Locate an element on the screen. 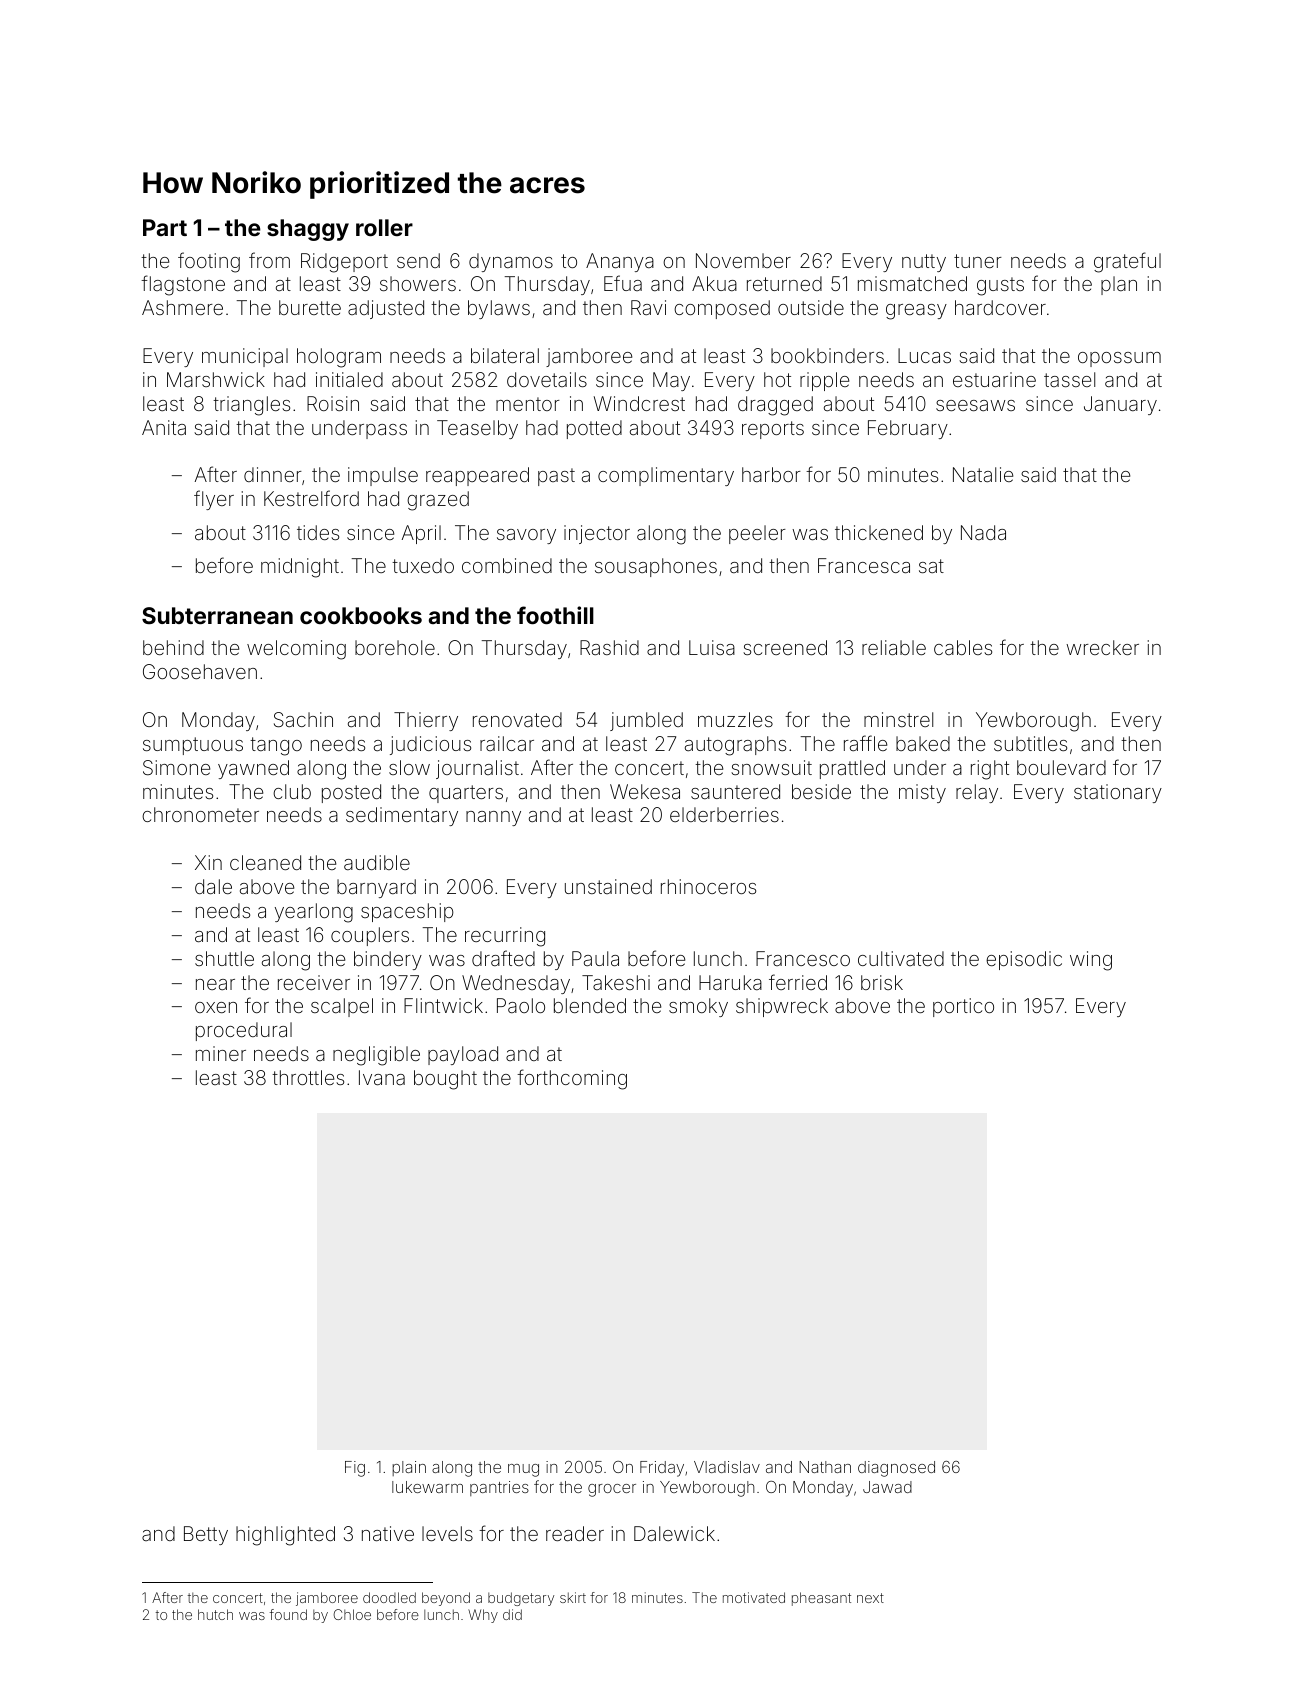  diagnosed is located at coordinates (896, 1469).
